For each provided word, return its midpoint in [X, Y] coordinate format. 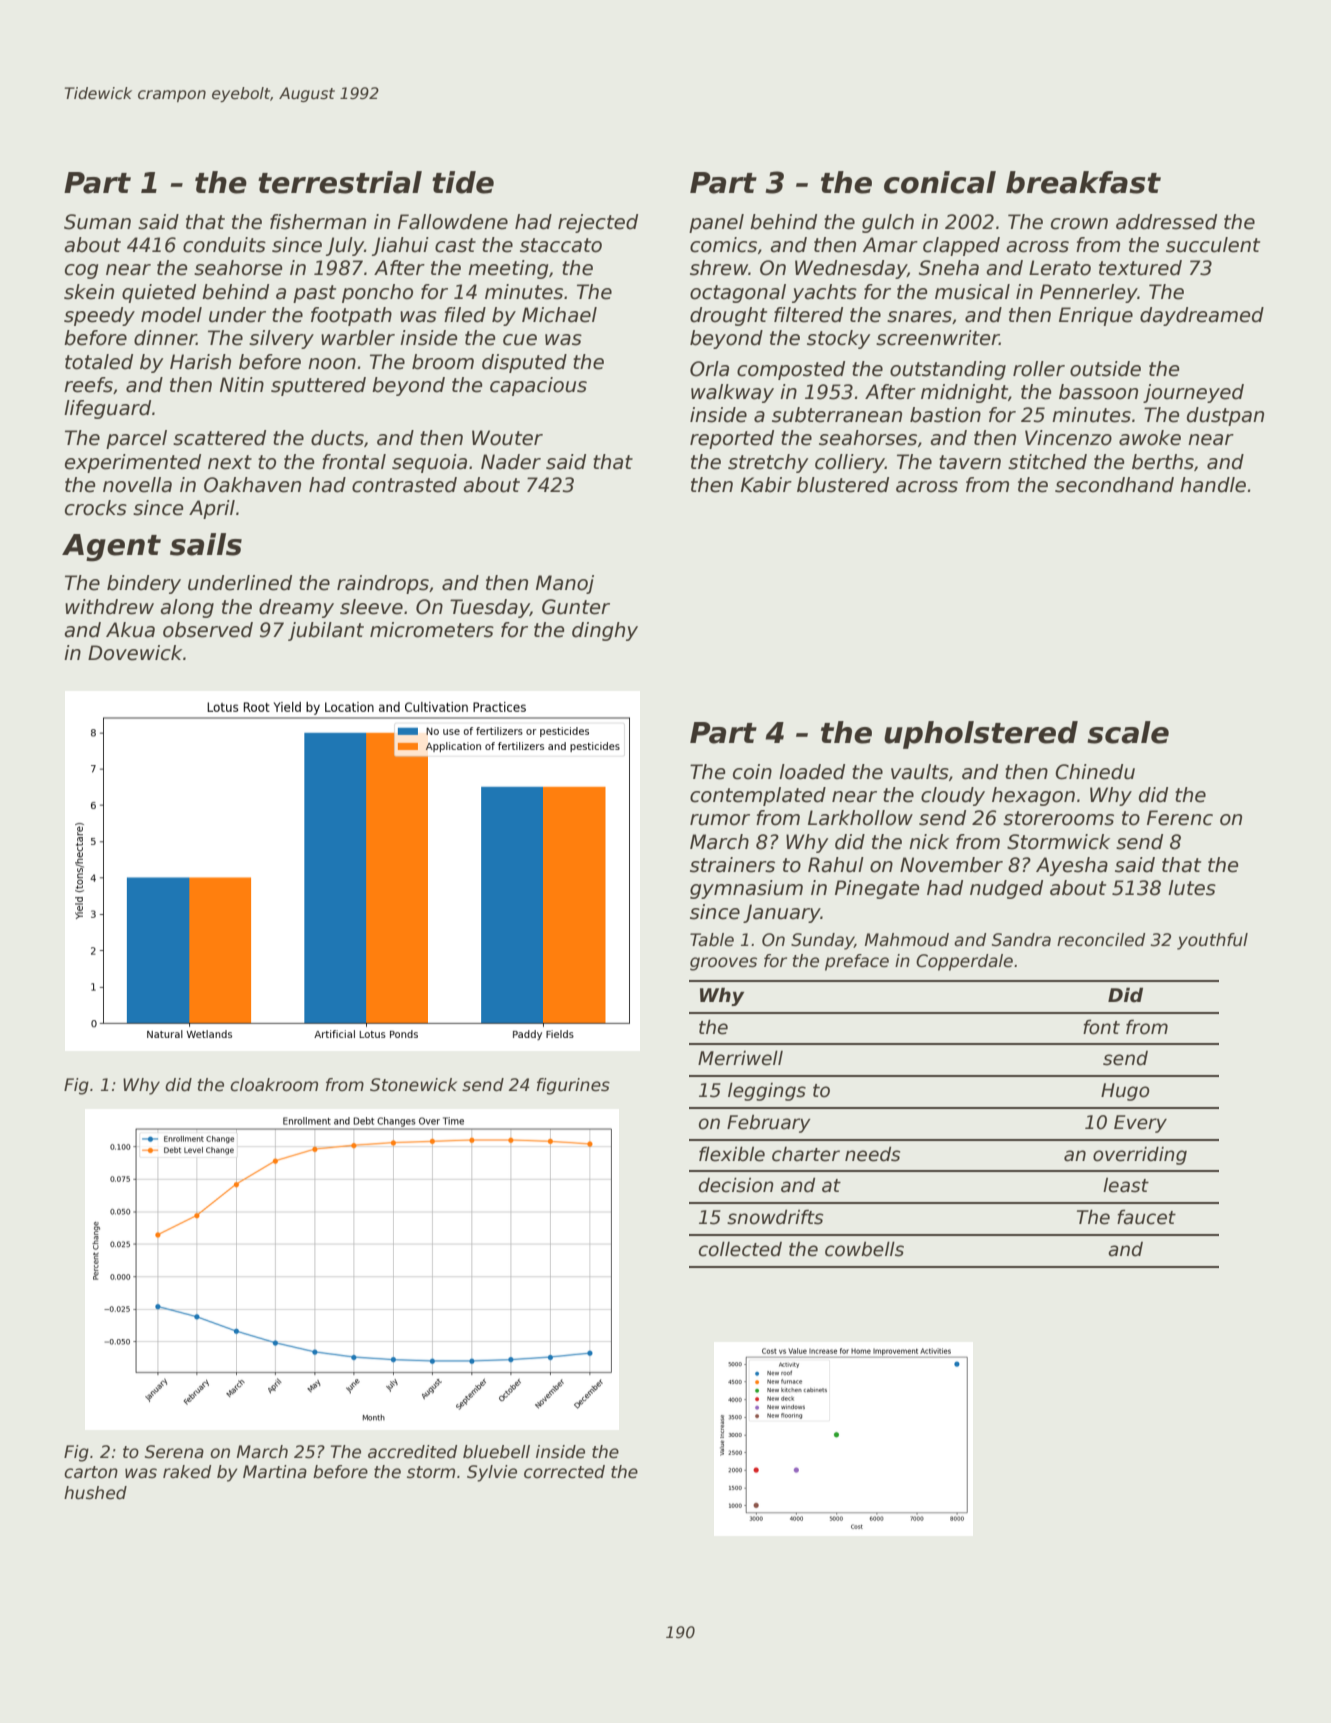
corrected [564, 1472]
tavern [970, 462]
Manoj [565, 584]
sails [206, 544]
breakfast [1083, 182]
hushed [95, 1493]
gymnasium [746, 889]
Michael [559, 315]
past [314, 294]
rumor [720, 820]
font [1101, 1027]
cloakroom [274, 1085]
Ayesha [1072, 866]
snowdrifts [775, 1217]
